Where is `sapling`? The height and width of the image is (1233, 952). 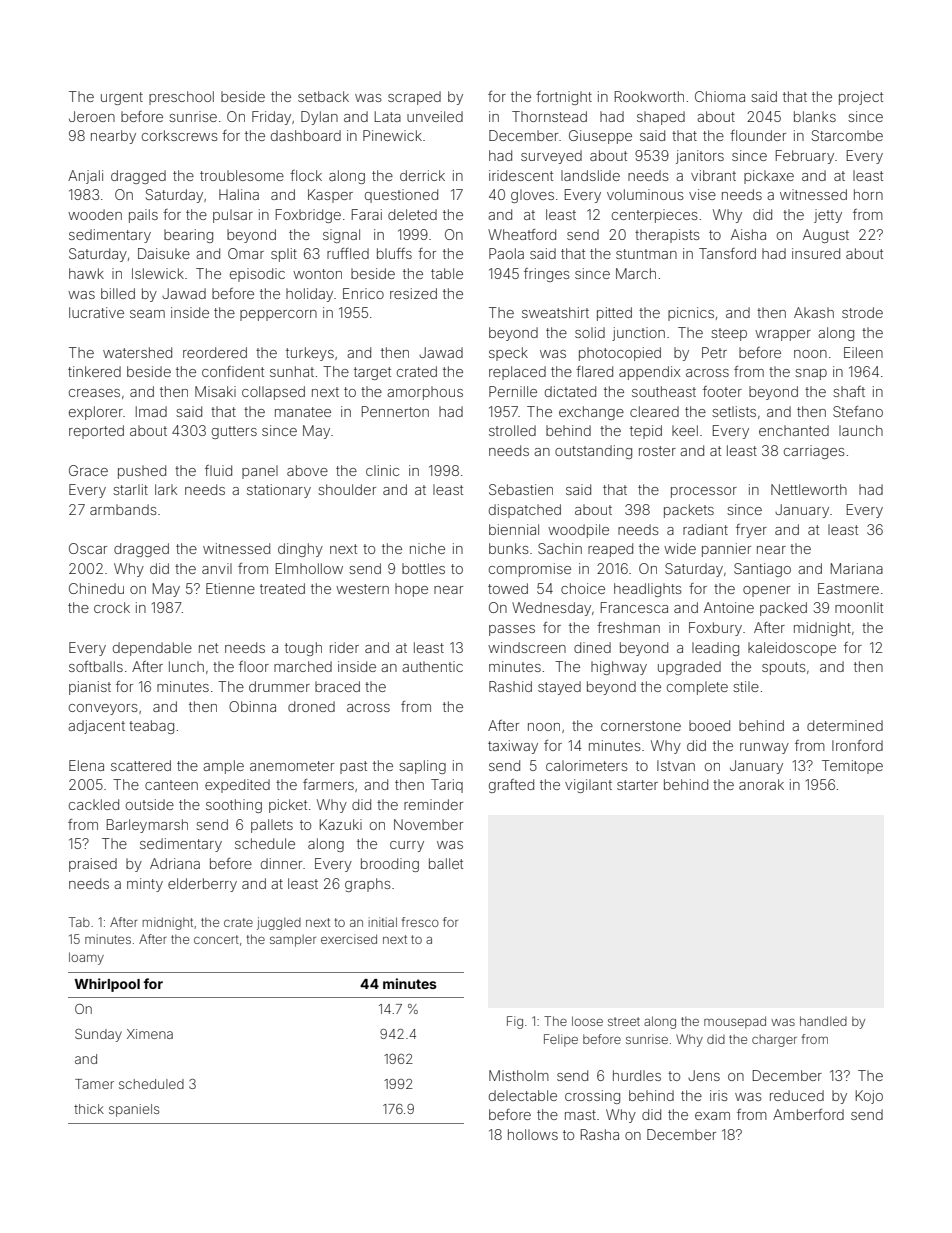 sapling is located at coordinates (422, 767).
